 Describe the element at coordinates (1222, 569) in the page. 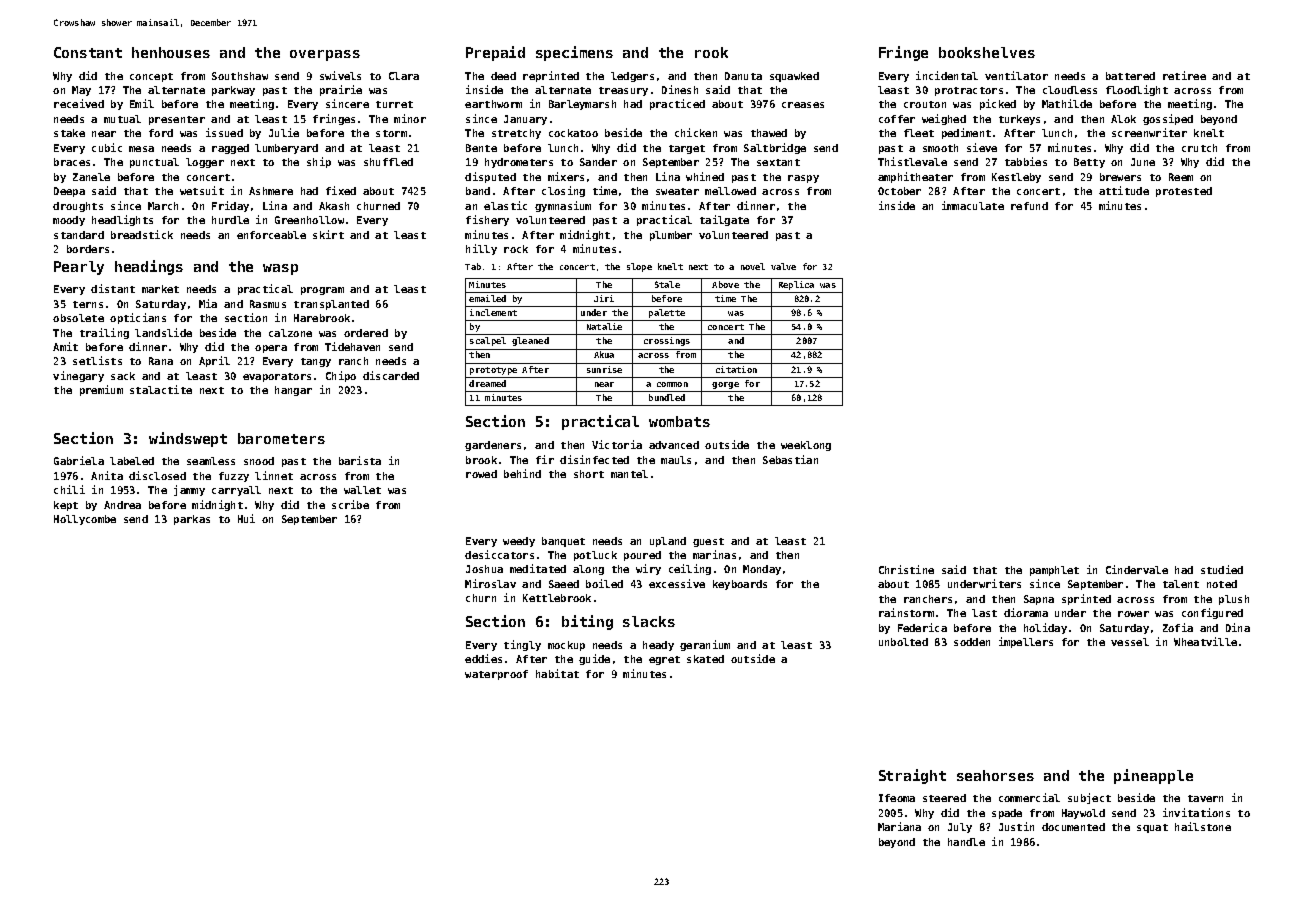

I see `studied` at that location.
